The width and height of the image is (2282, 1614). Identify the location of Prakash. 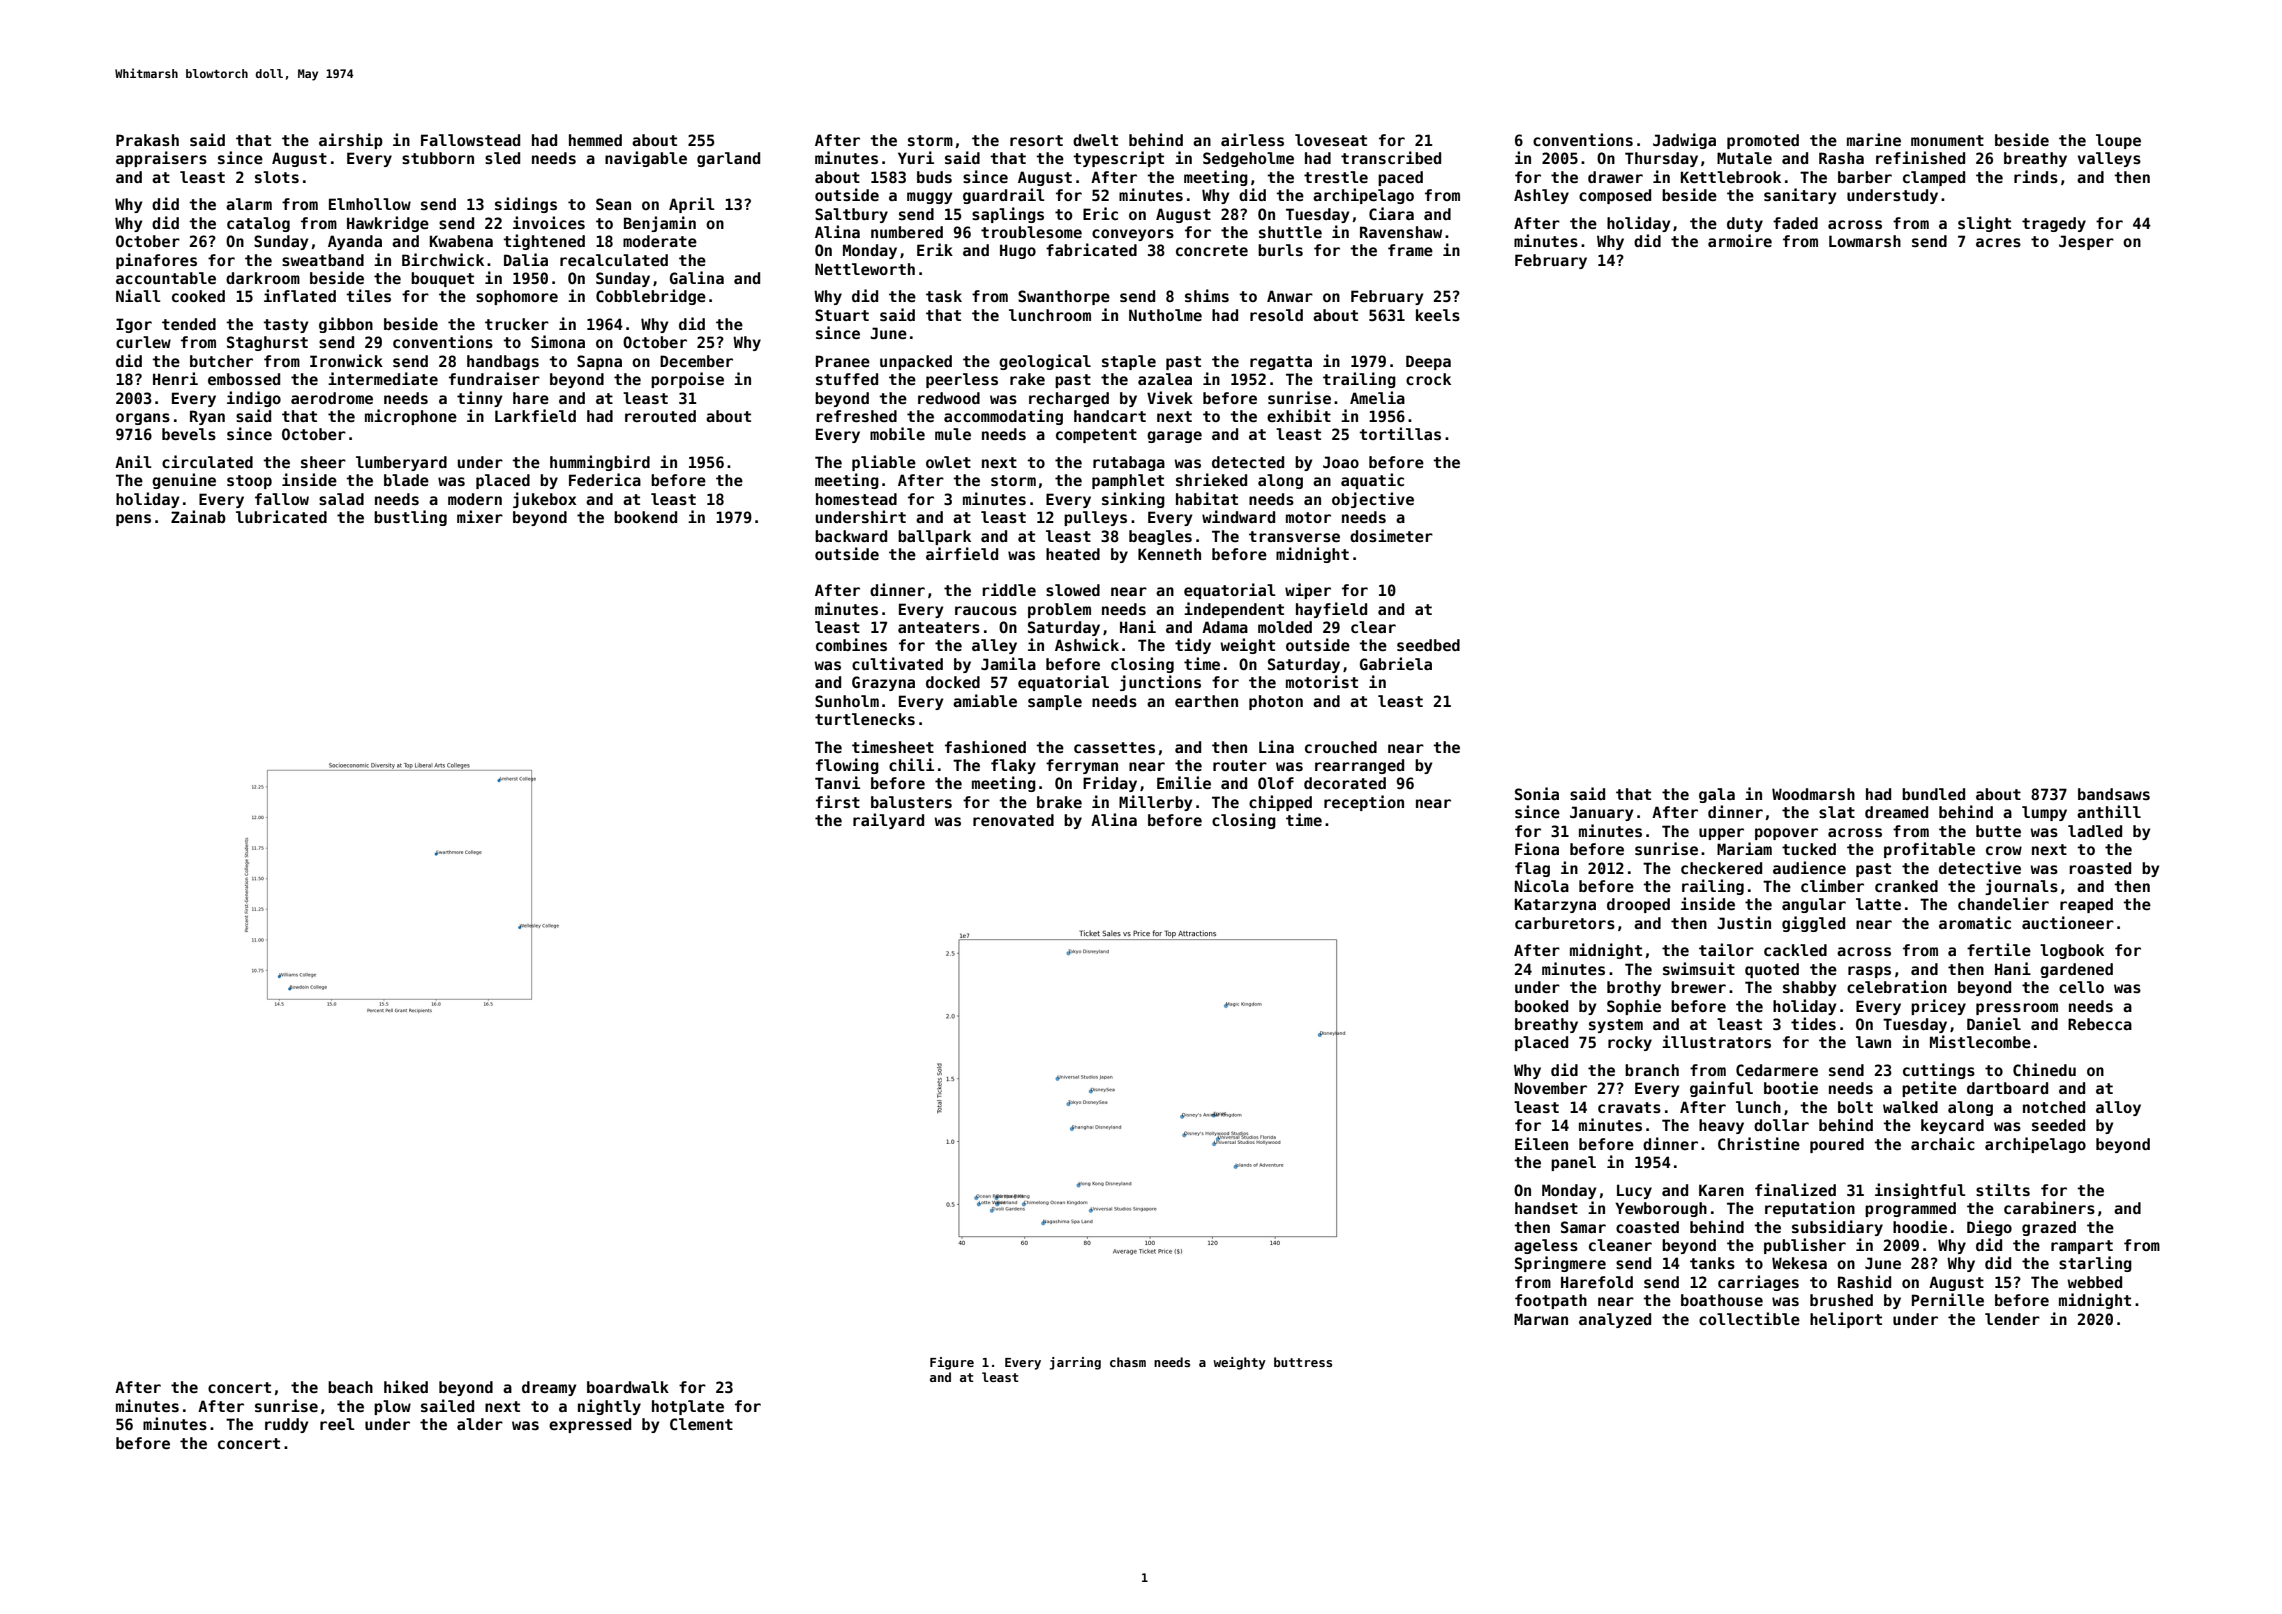
(147, 140).
